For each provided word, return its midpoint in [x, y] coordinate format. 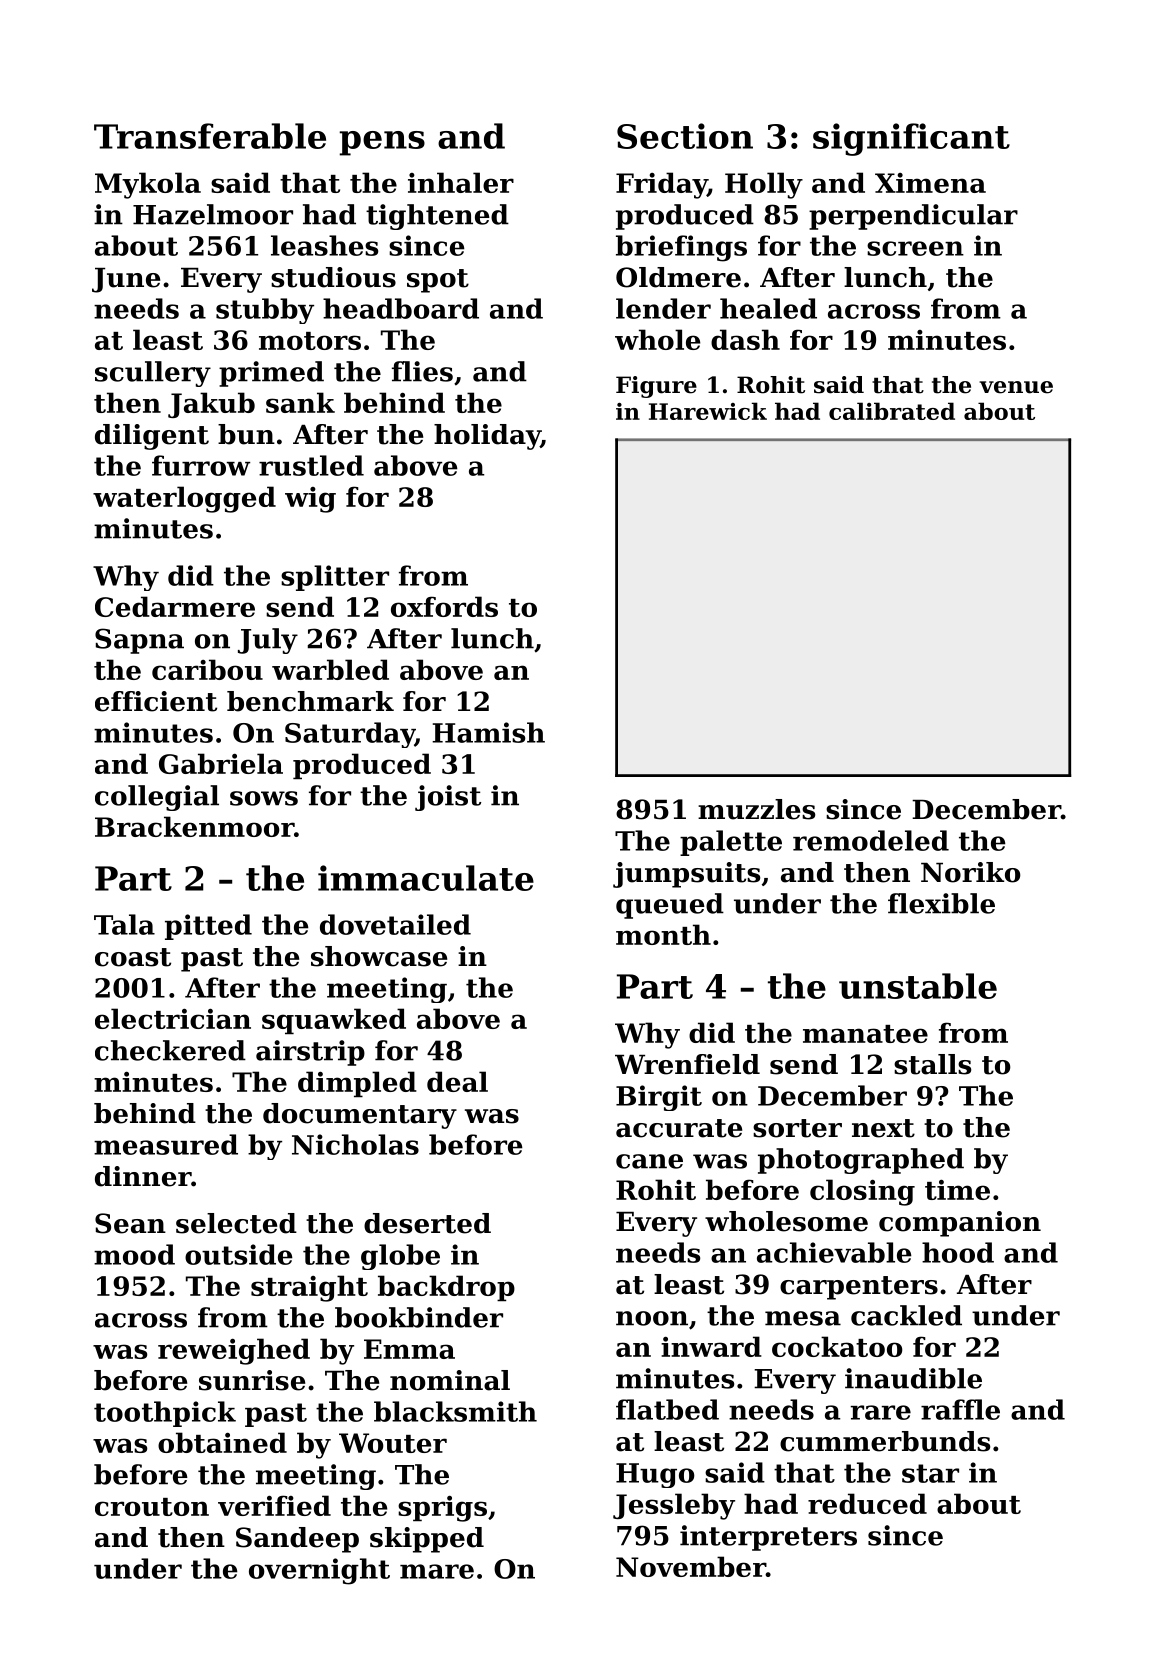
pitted [208, 927]
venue [1016, 387]
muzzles [756, 809]
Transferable [210, 136]
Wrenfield [687, 1064]
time [957, 1190]
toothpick [165, 1414]
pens [382, 143]
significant [911, 139]
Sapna [139, 641]
